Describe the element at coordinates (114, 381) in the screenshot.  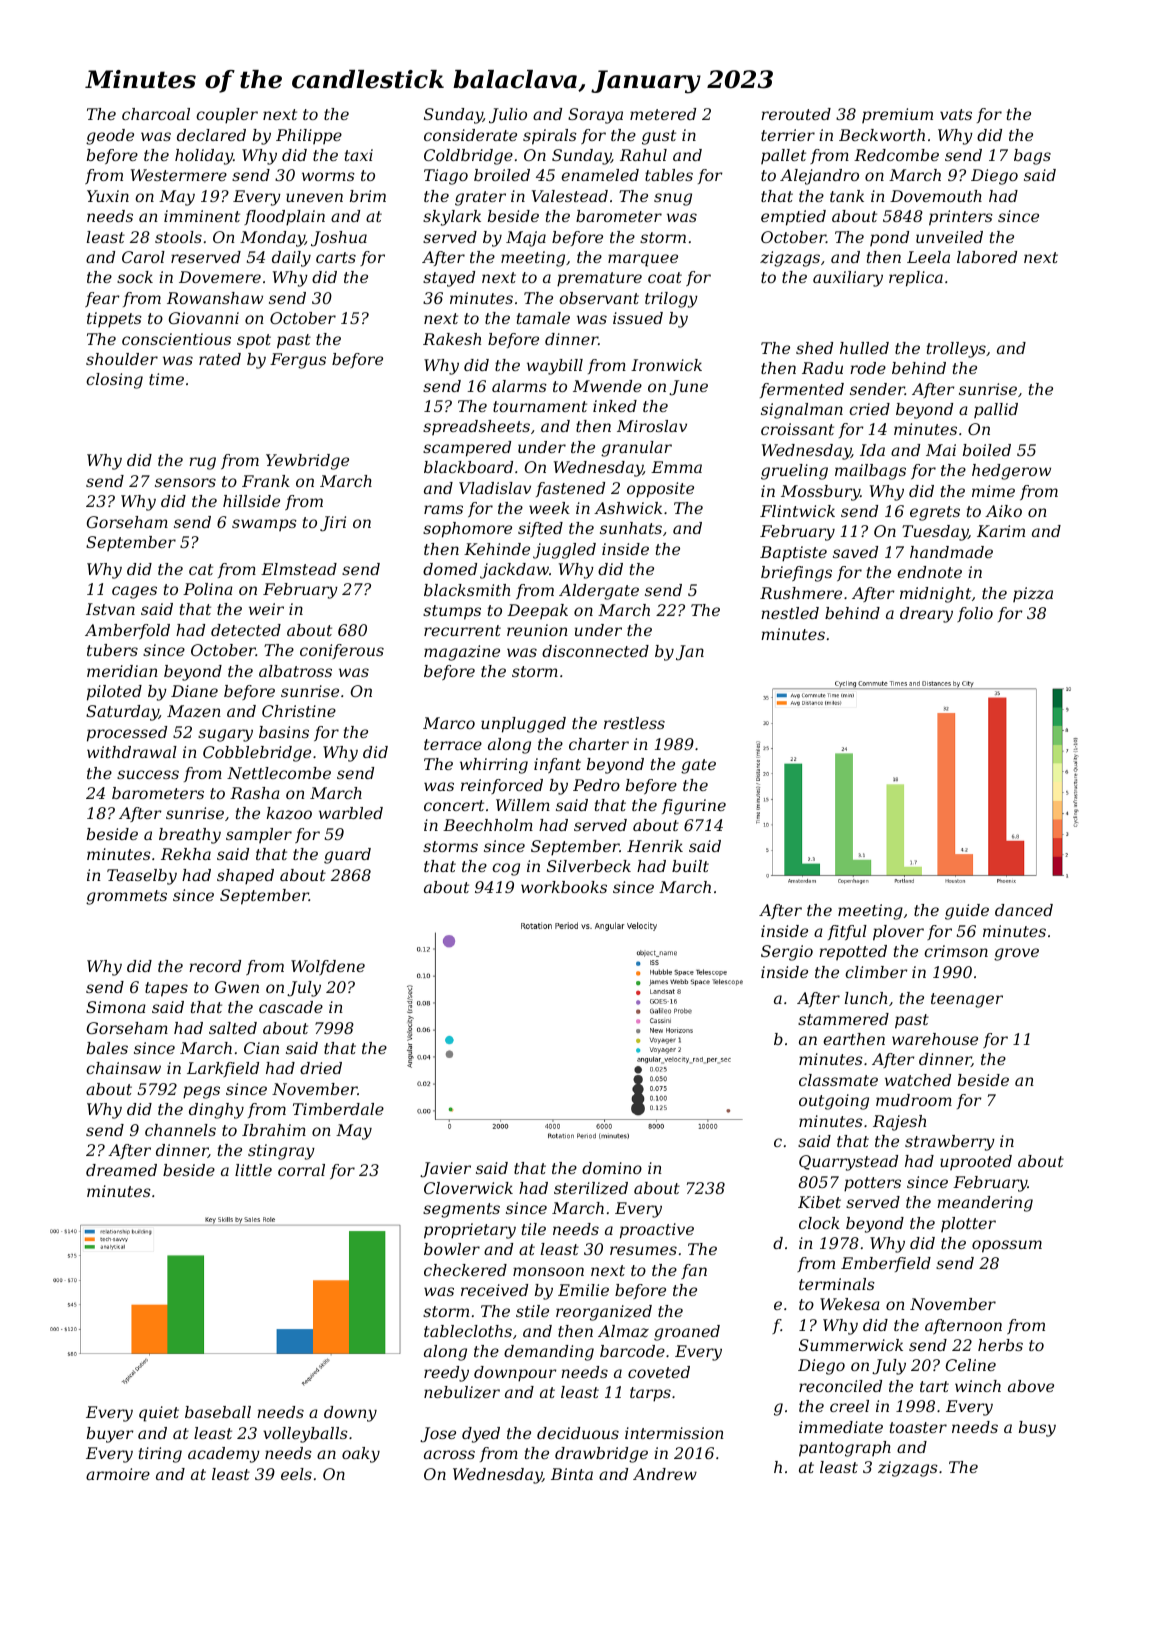
I see `closing` at that location.
